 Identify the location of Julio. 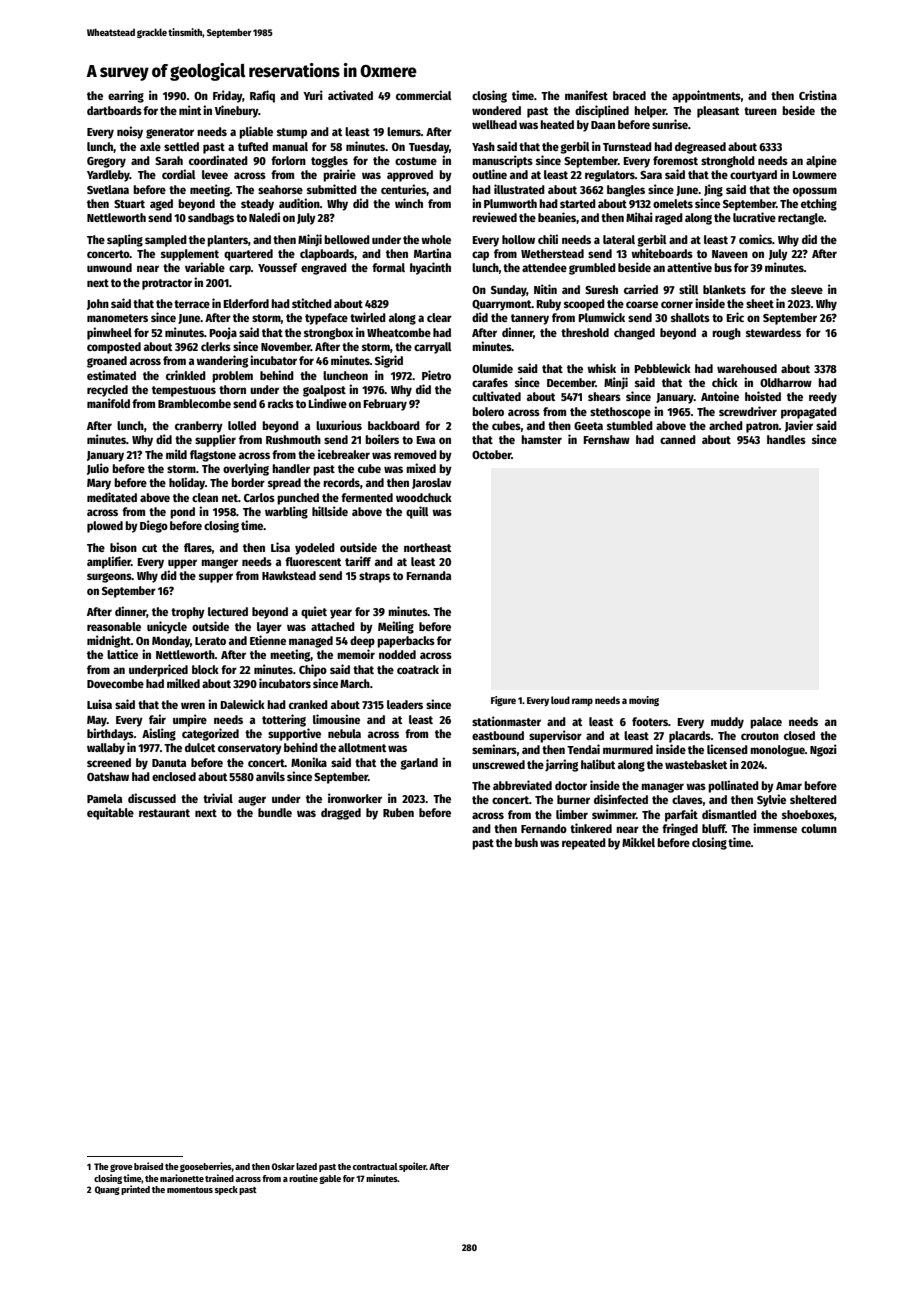
(98, 469).
